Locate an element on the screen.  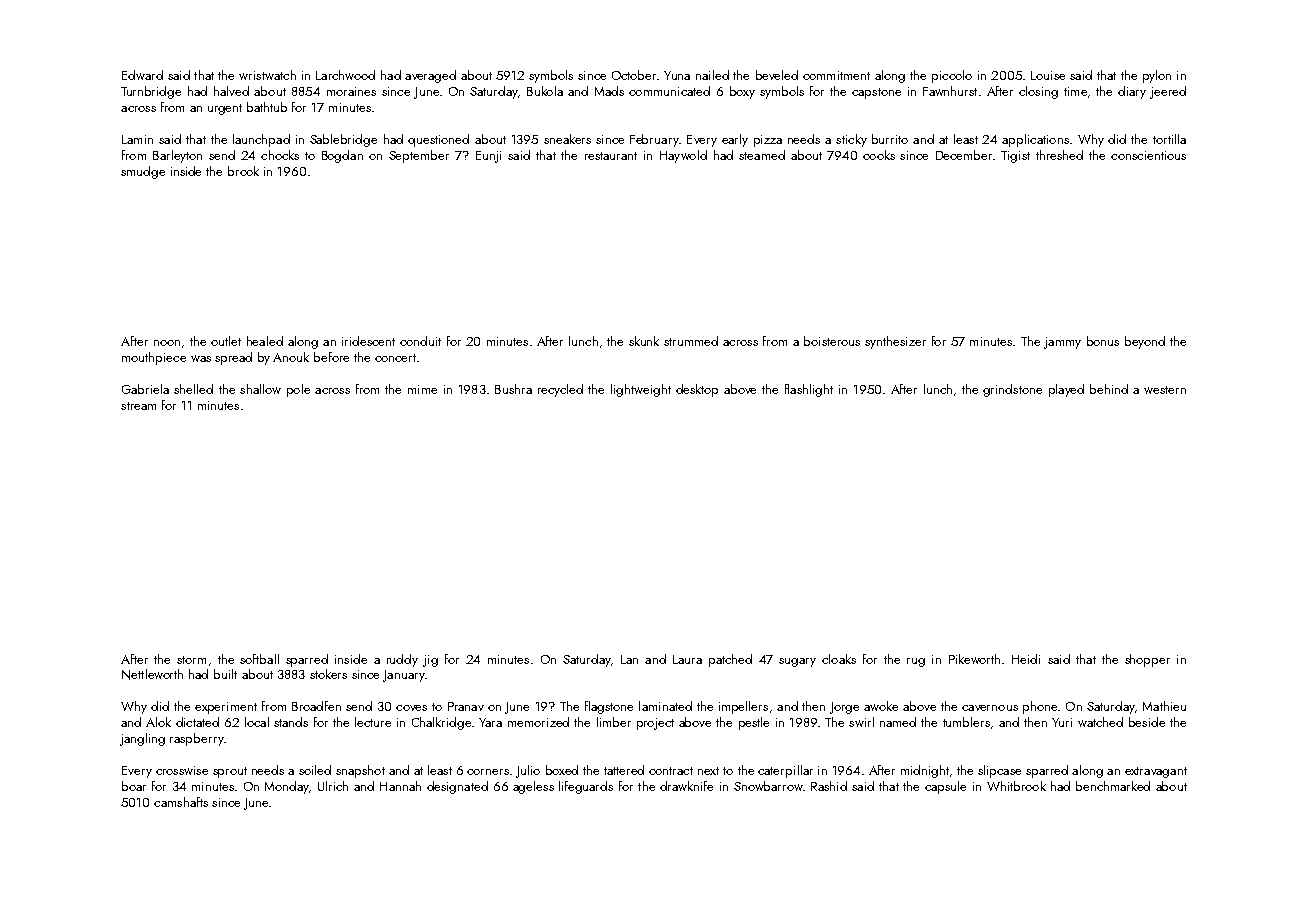
halved is located at coordinates (231, 91).
